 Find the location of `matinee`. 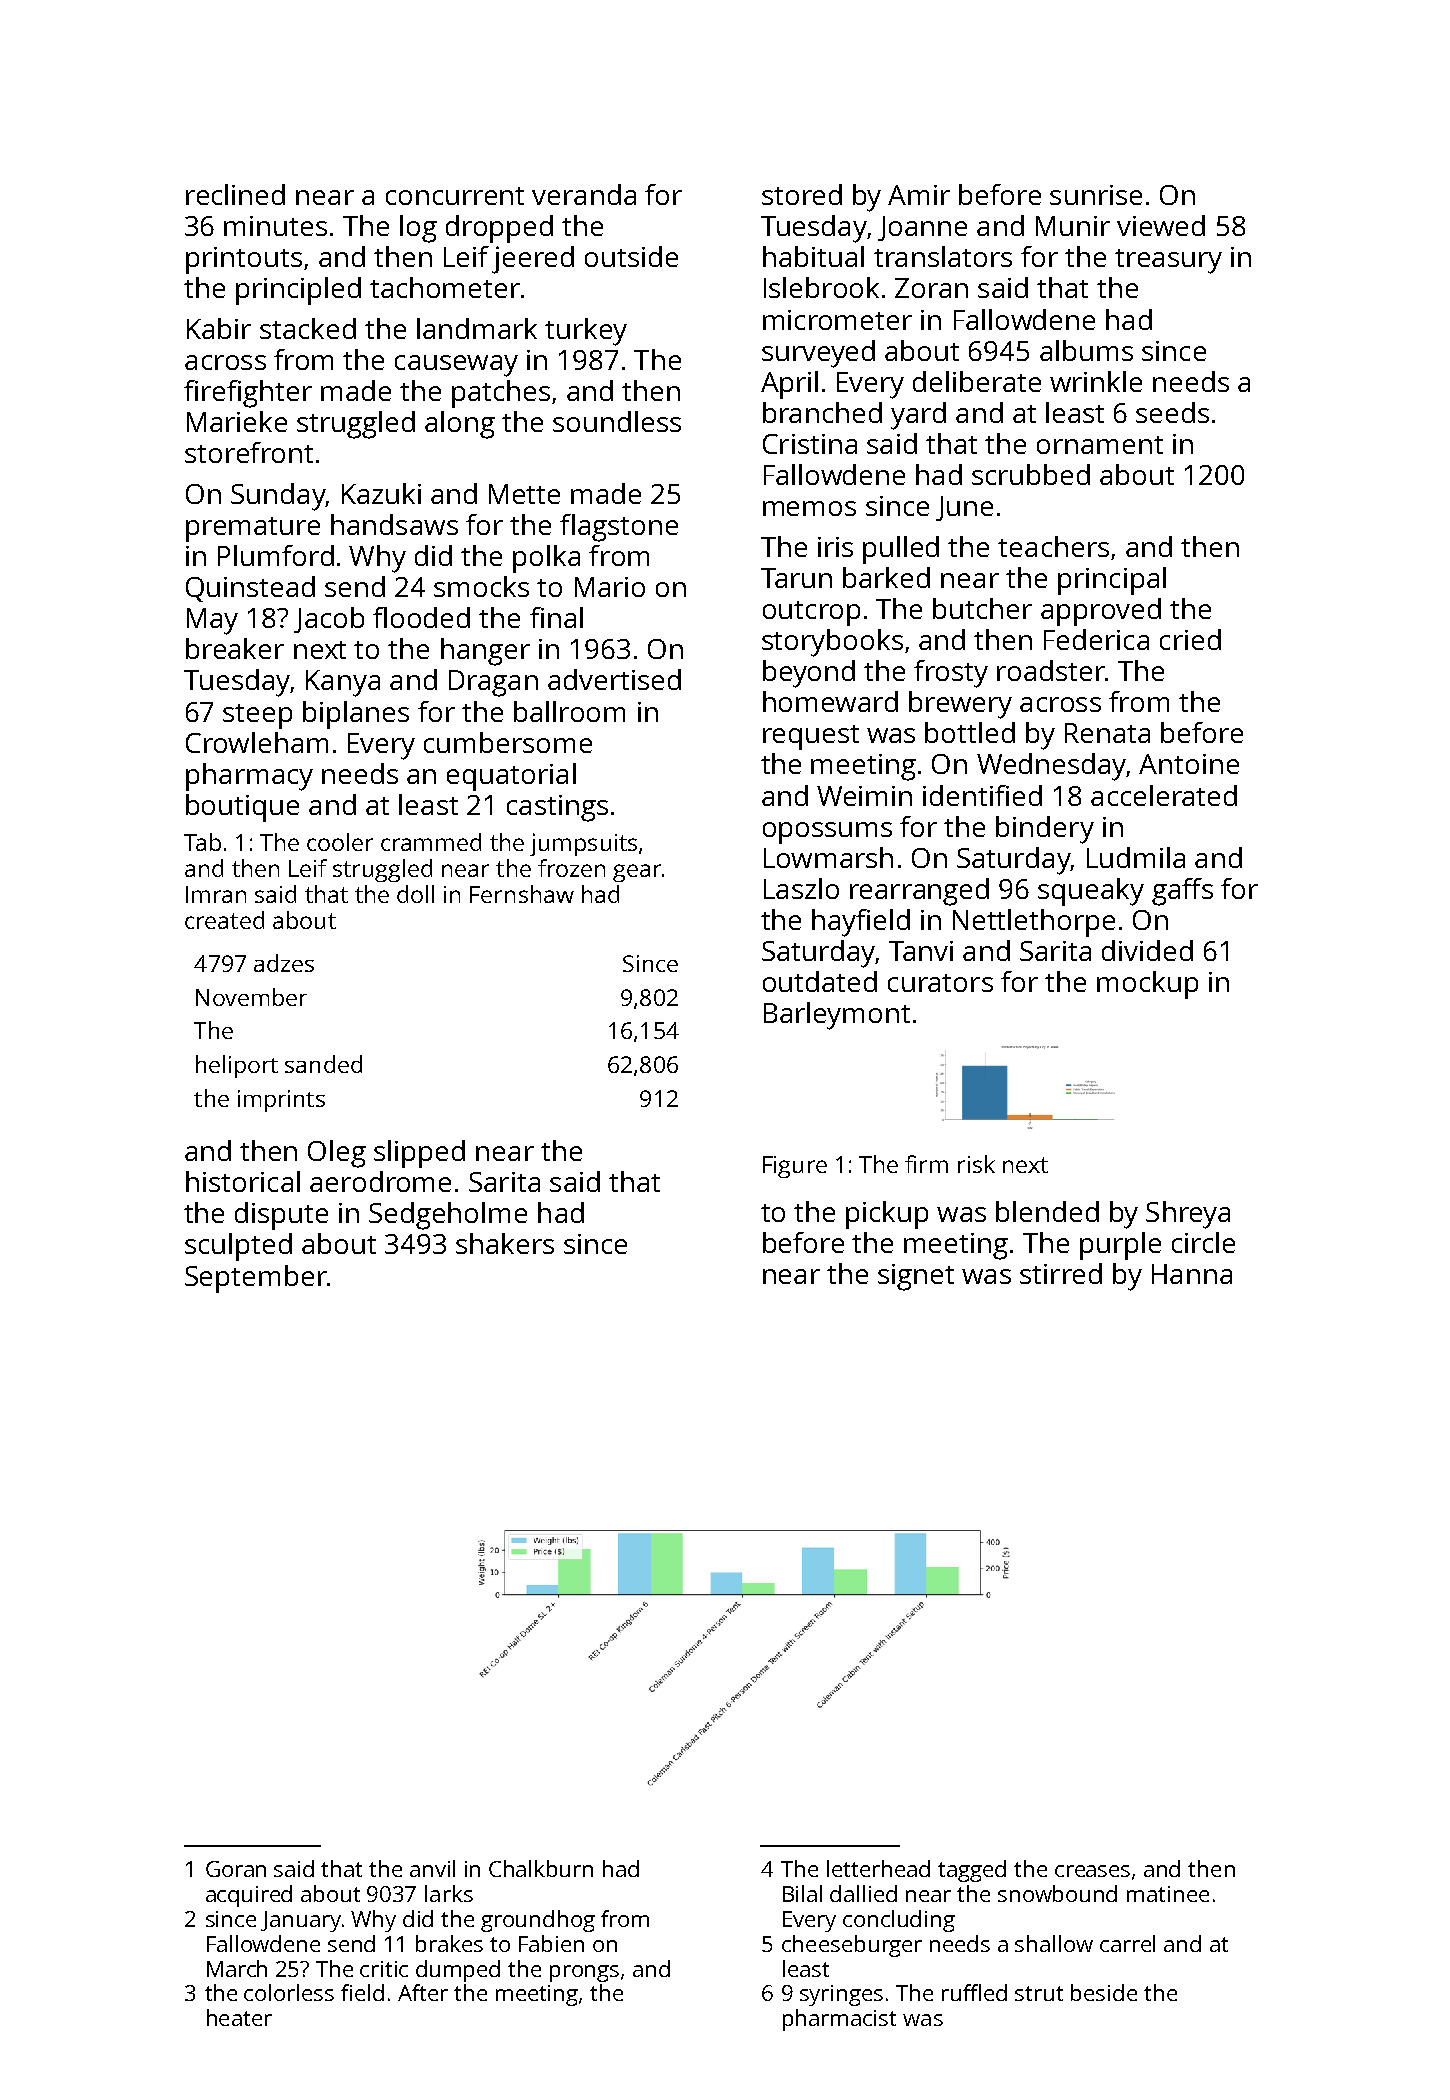

matinee is located at coordinates (1168, 1894).
